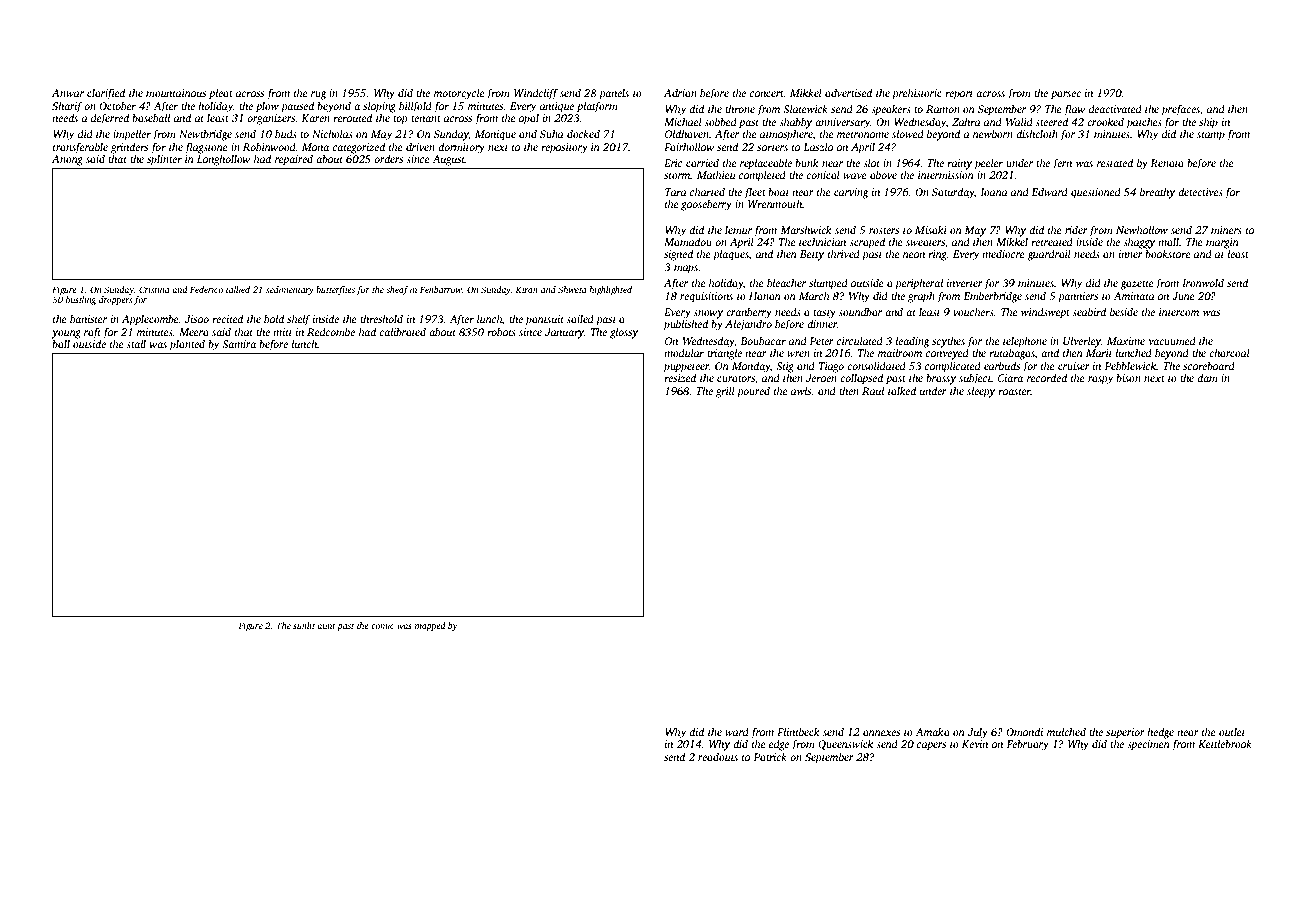  I want to click on aunt, so click(326, 626).
